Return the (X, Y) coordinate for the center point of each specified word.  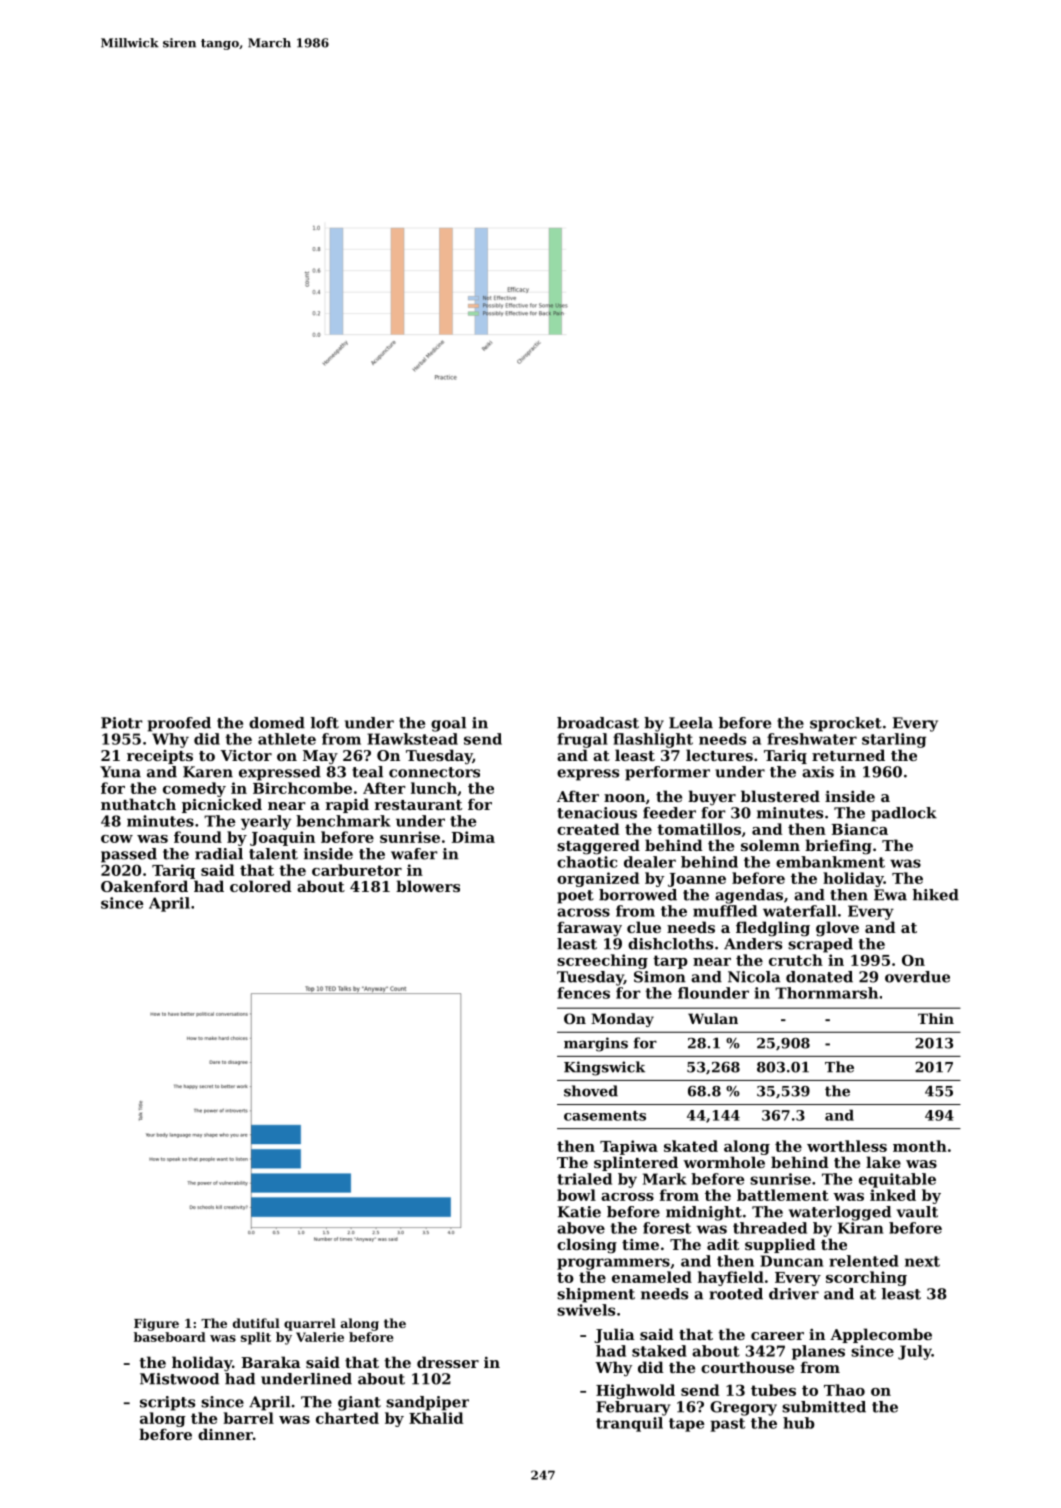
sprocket (846, 724)
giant (359, 1403)
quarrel (310, 1324)
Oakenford (144, 886)
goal (448, 724)
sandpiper (427, 1403)
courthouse (747, 1367)
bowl (576, 1195)
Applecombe (881, 1335)
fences (583, 993)
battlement (783, 1195)
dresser (448, 1362)
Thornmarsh (826, 993)
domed (277, 723)
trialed (584, 1179)
